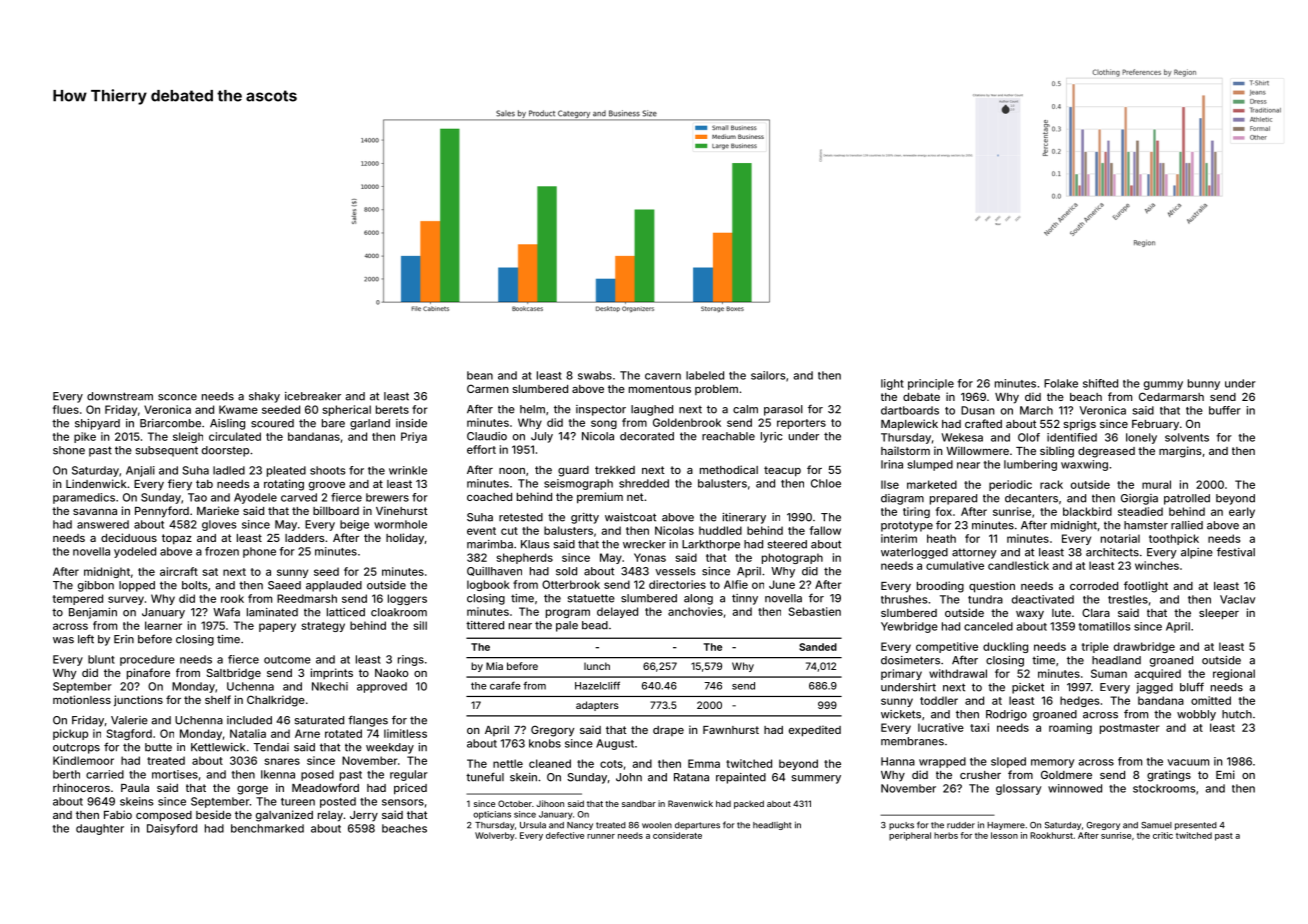 The width and height of the screenshot is (1308, 924). I want to click on Saeed, so click(284, 585).
